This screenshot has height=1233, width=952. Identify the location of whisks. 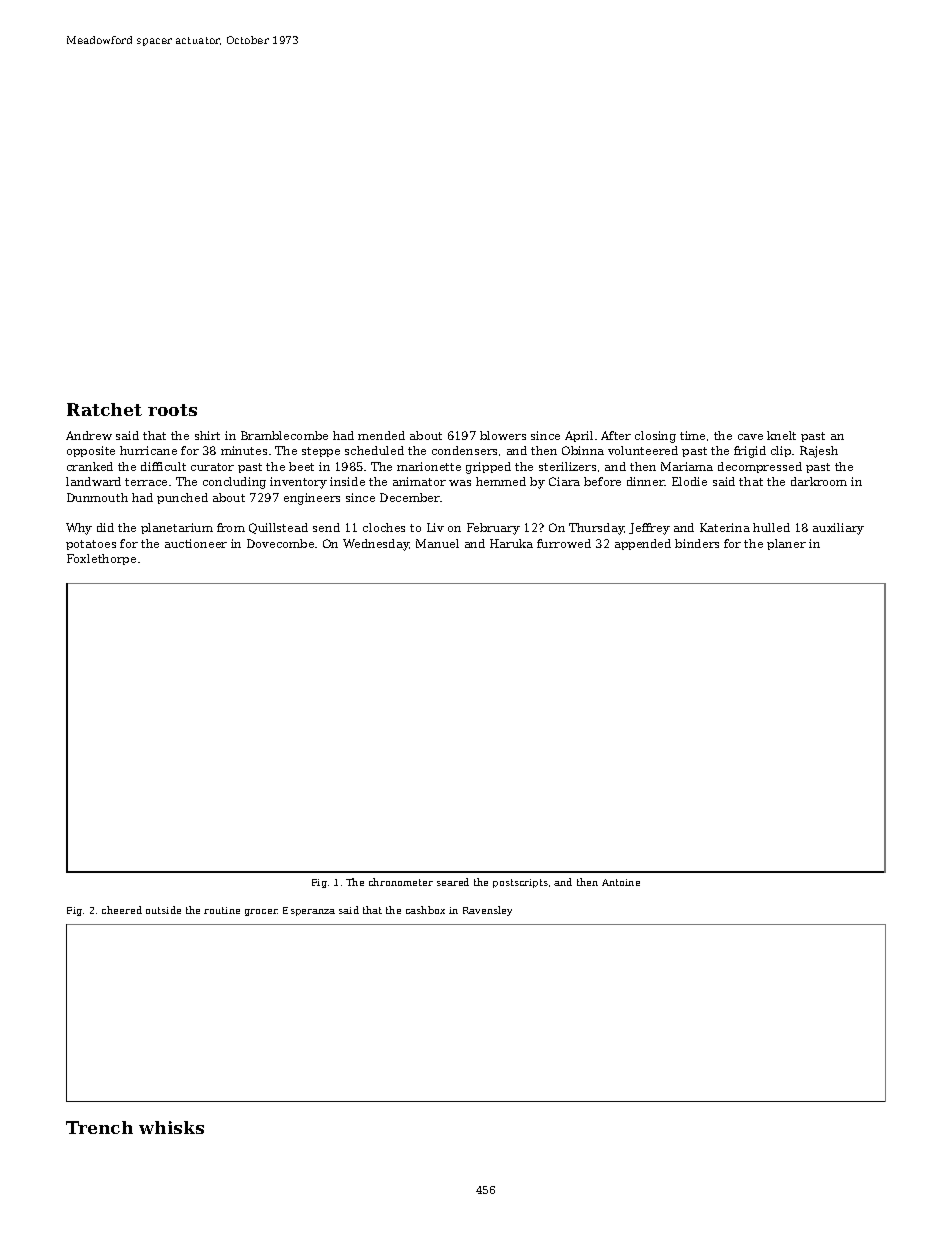
(171, 1127).
